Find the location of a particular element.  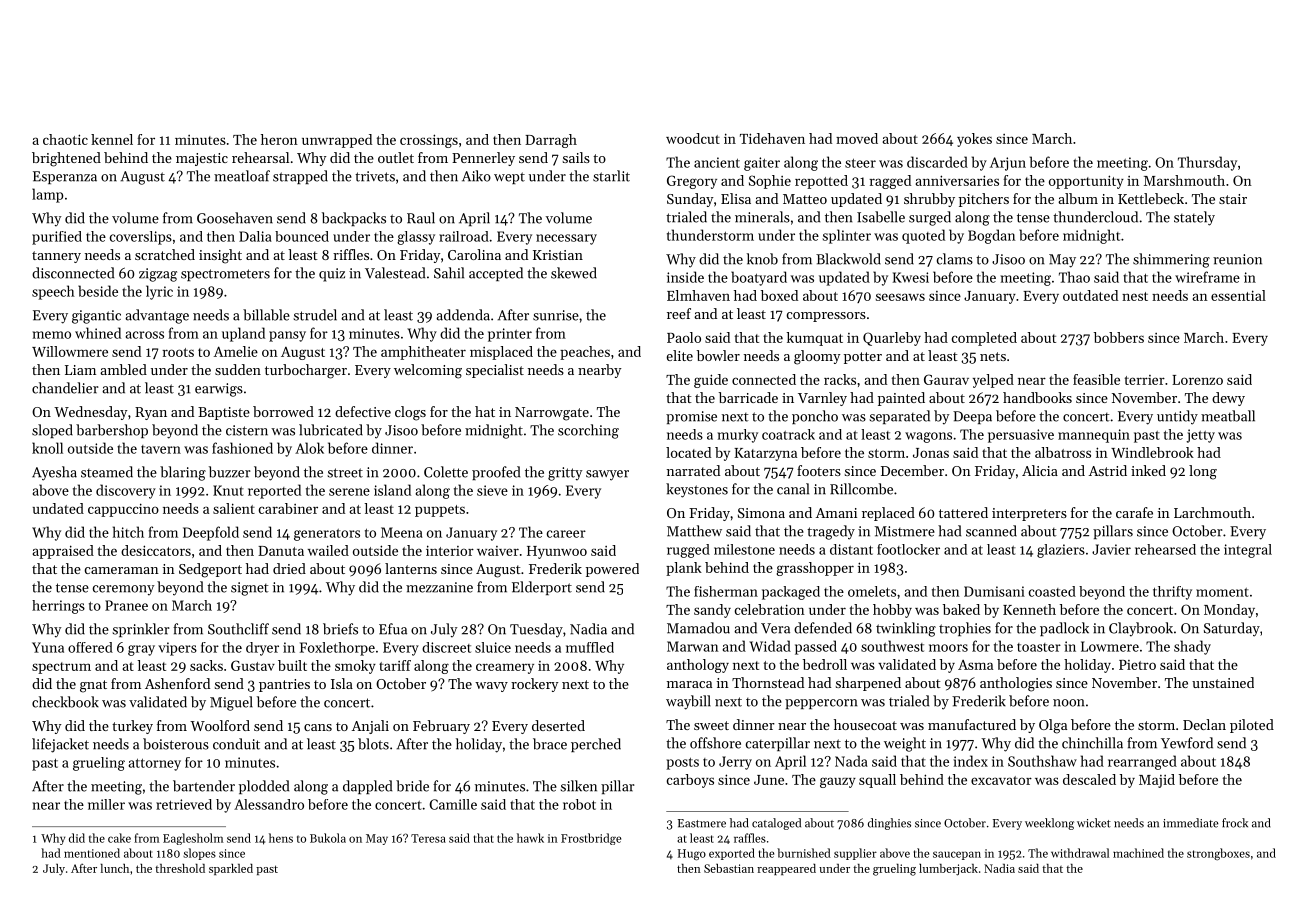

Larchmouth is located at coordinates (1212, 512).
